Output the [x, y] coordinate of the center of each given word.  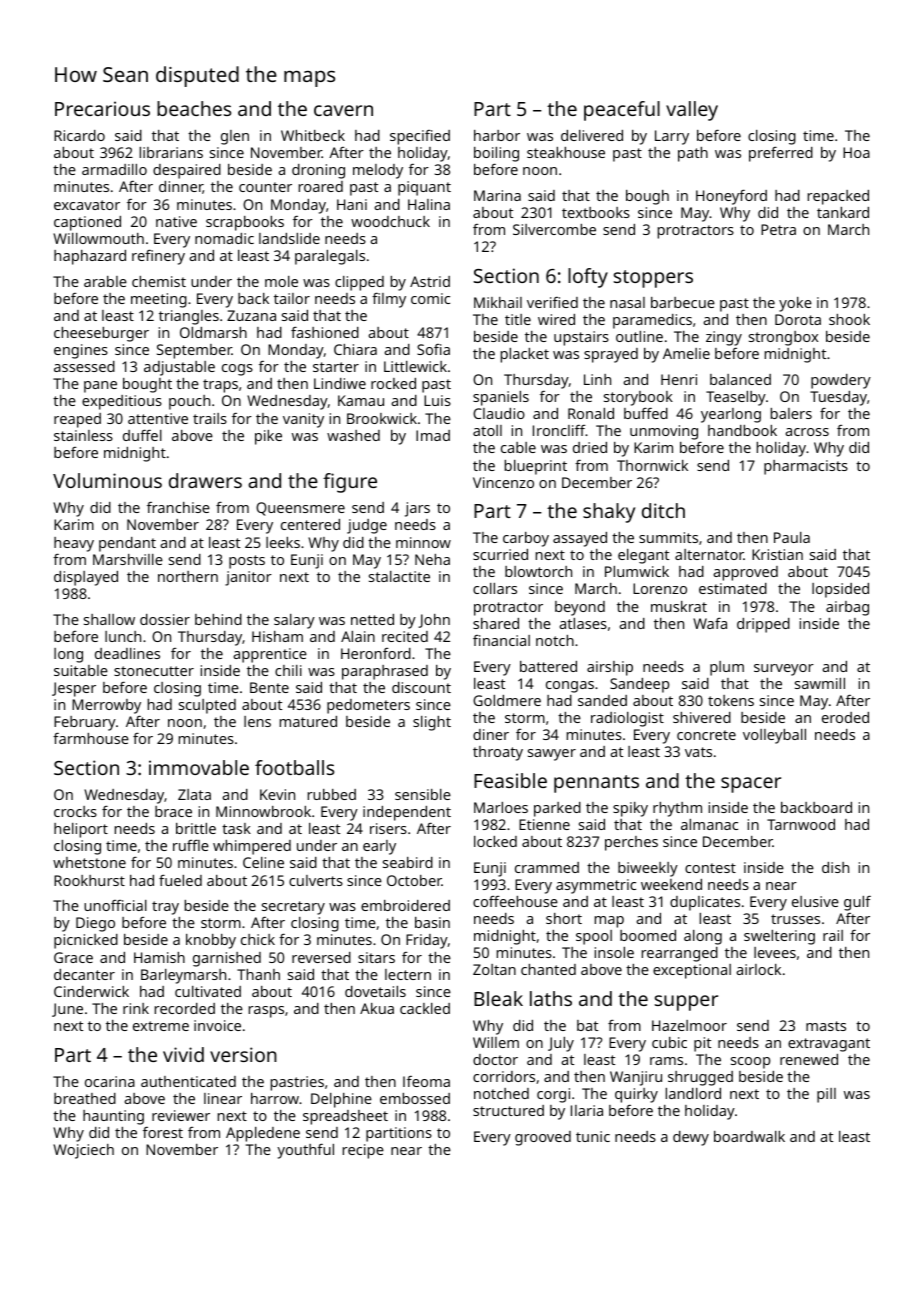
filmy [389, 300]
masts [826, 1026]
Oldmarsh [213, 332]
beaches [194, 108]
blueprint [536, 467]
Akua [377, 1008]
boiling [496, 154]
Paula [792, 537]
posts [247, 562]
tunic [593, 1136]
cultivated [208, 991]
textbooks [596, 212]
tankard [843, 212]
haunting [113, 1117]
